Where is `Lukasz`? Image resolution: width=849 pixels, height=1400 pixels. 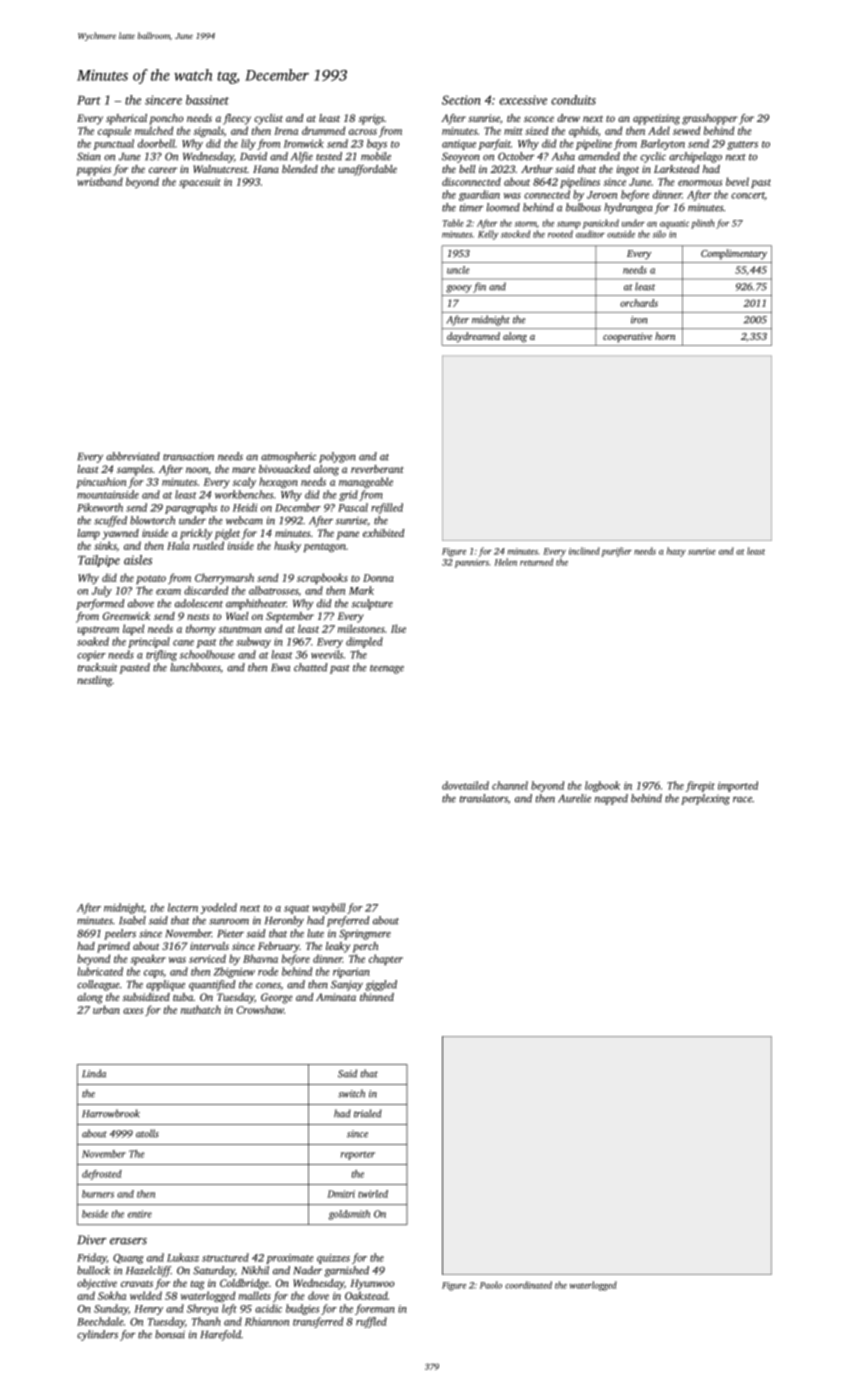 Lukasz is located at coordinates (183, 1257).
